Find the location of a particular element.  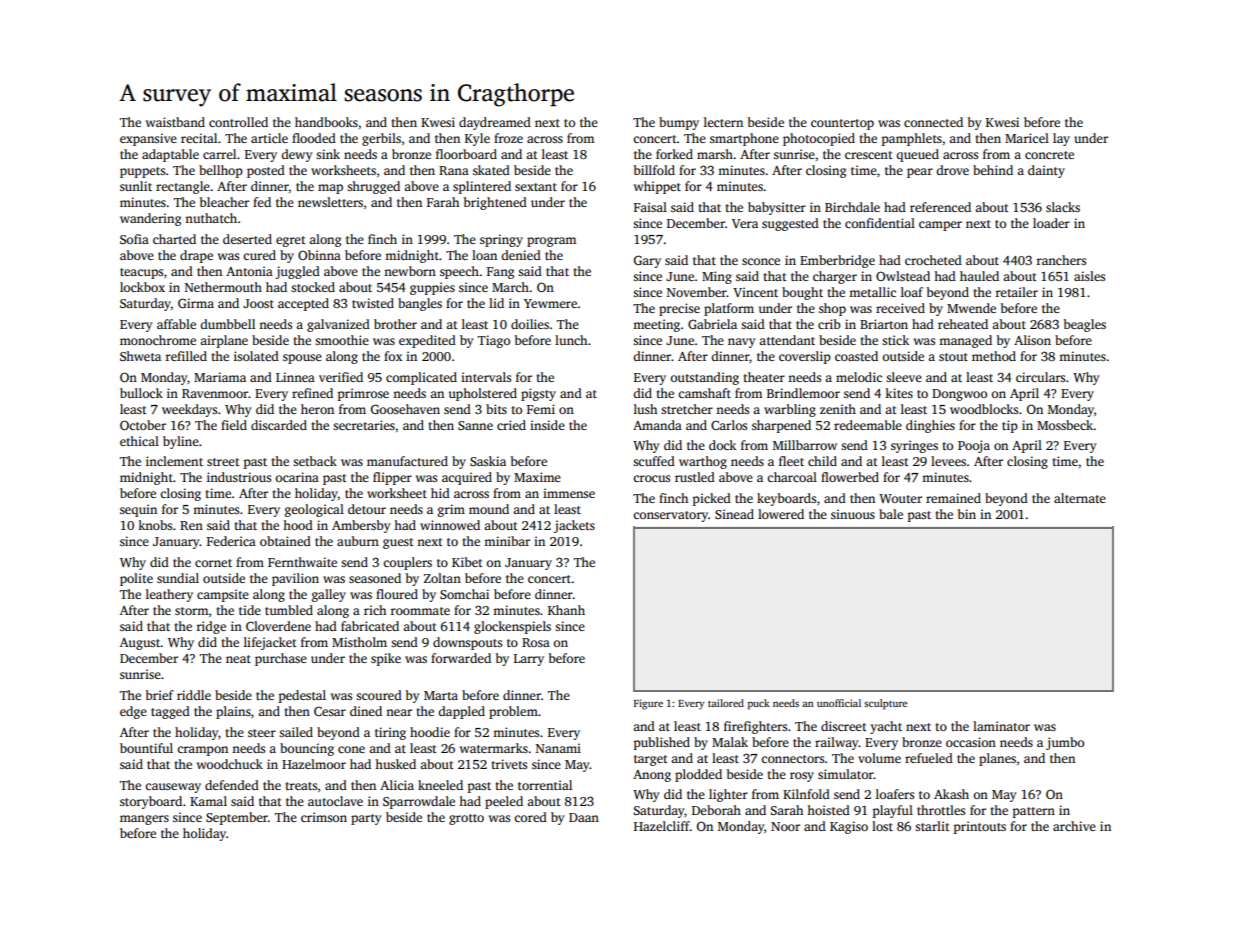

denied is located at coordinates (521, 255).
